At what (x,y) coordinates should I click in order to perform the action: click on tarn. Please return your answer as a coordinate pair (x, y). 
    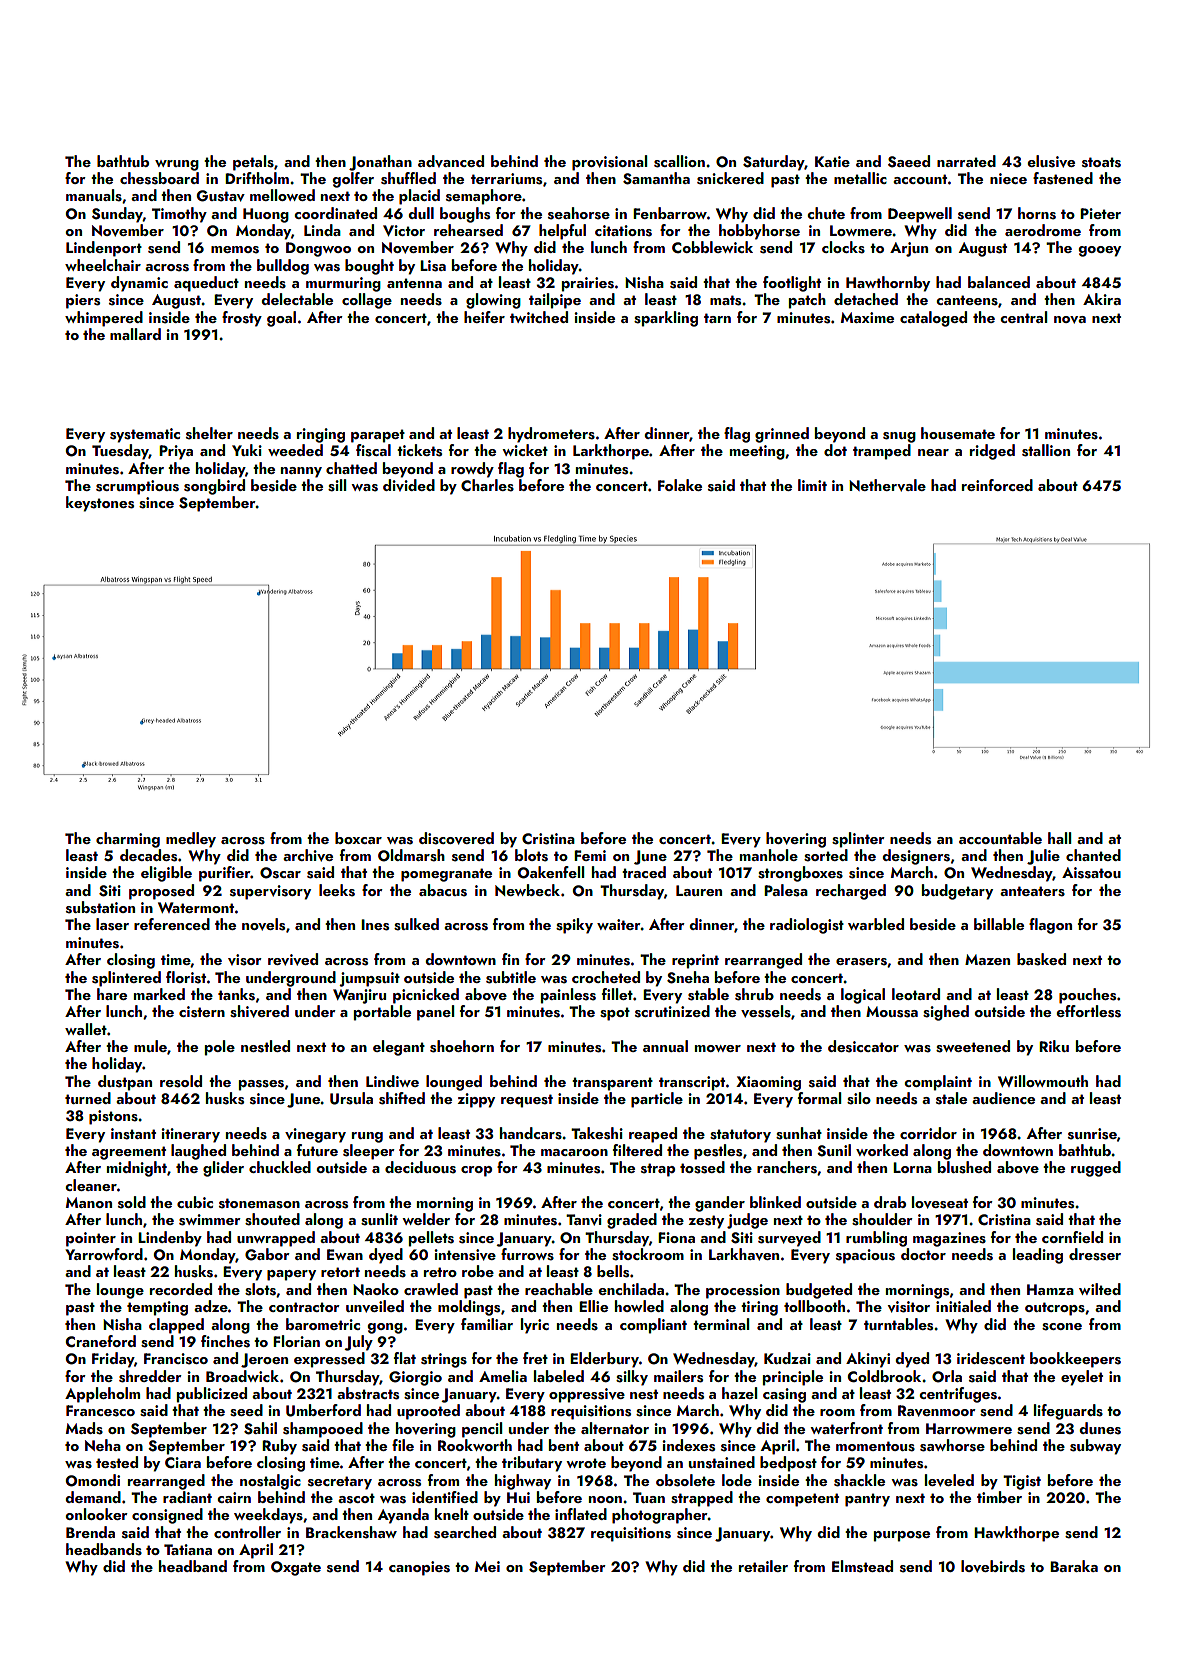
    Looking at the image, I should click on (717, 318).
